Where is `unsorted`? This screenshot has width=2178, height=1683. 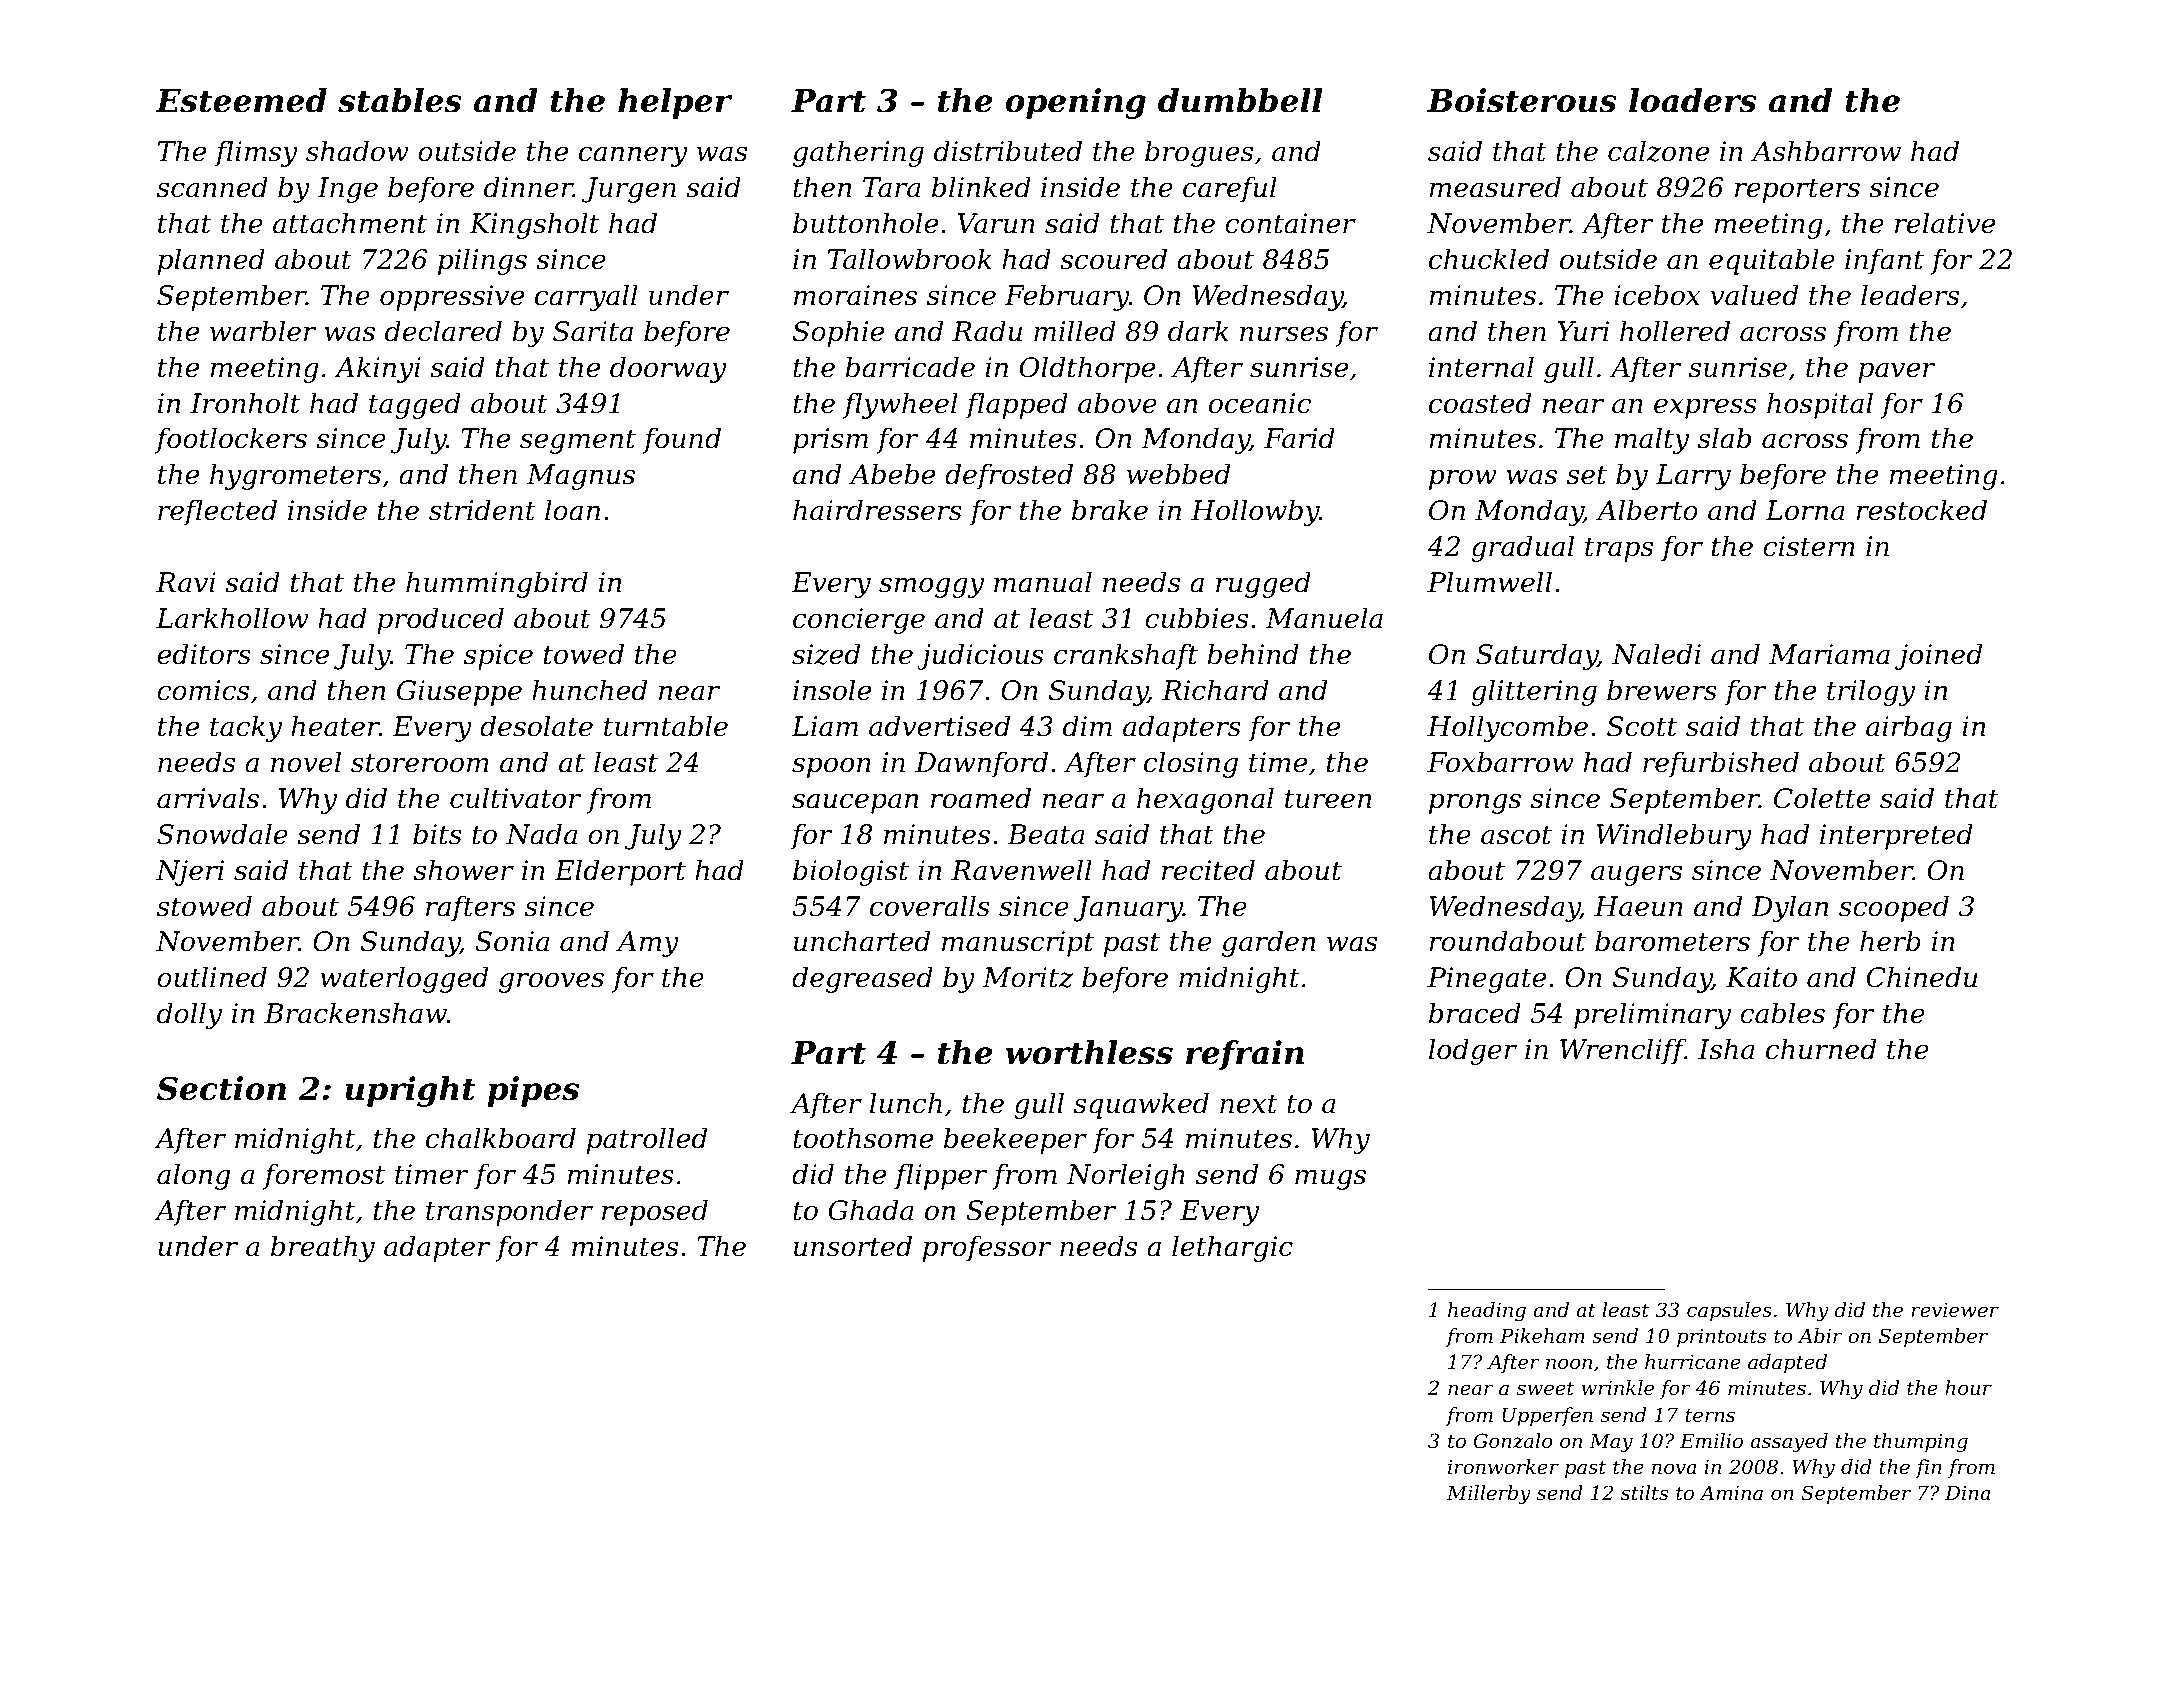
unsorted is located at coordinates (853, 1246).
